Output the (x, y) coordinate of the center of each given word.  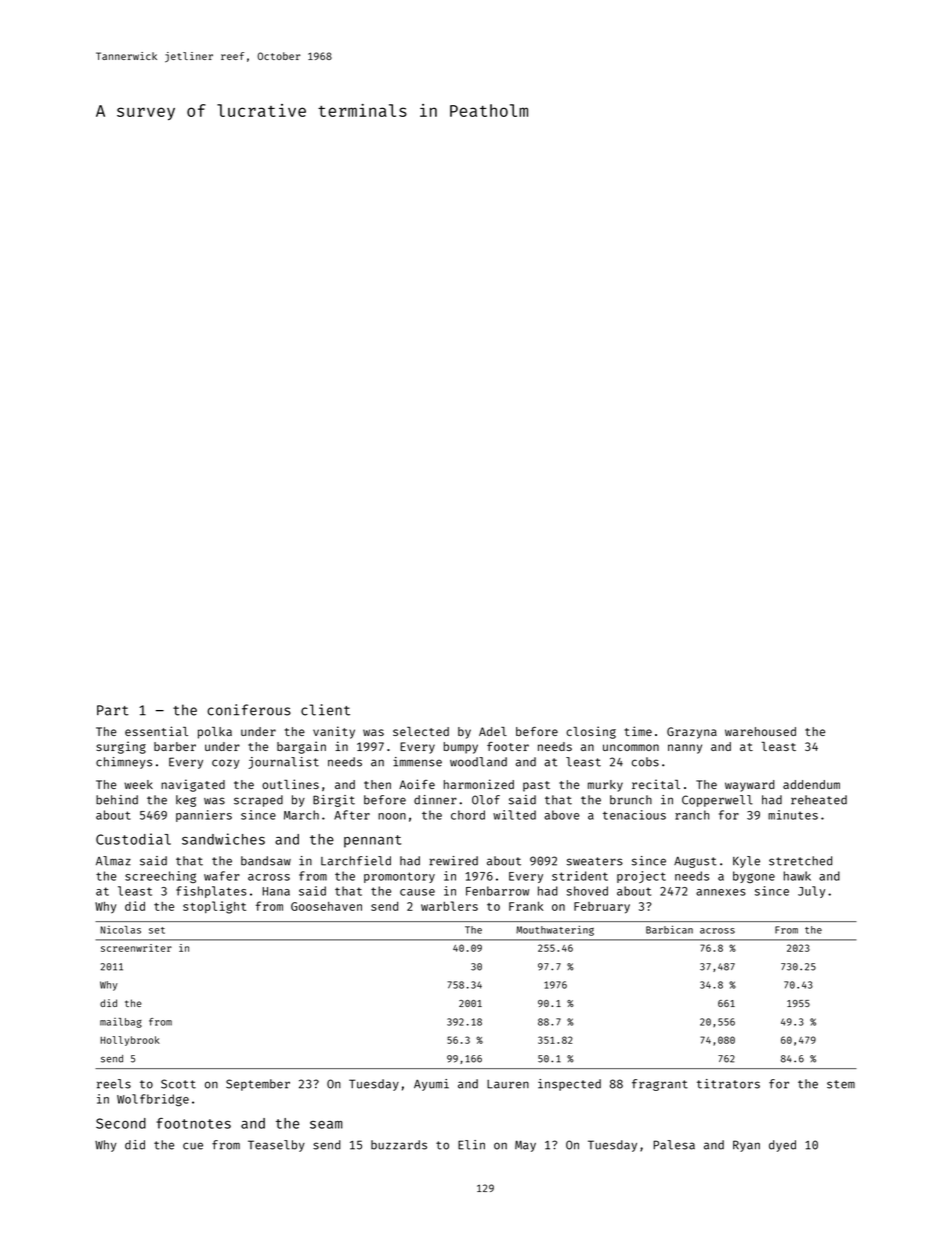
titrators (728, 1084)
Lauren (508, 1084)
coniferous (249, 710)
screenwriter (136, 948)
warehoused (760, 731)
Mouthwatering (555, 930)
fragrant (660, 1085)
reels (114, 1084)
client (325, 710)
